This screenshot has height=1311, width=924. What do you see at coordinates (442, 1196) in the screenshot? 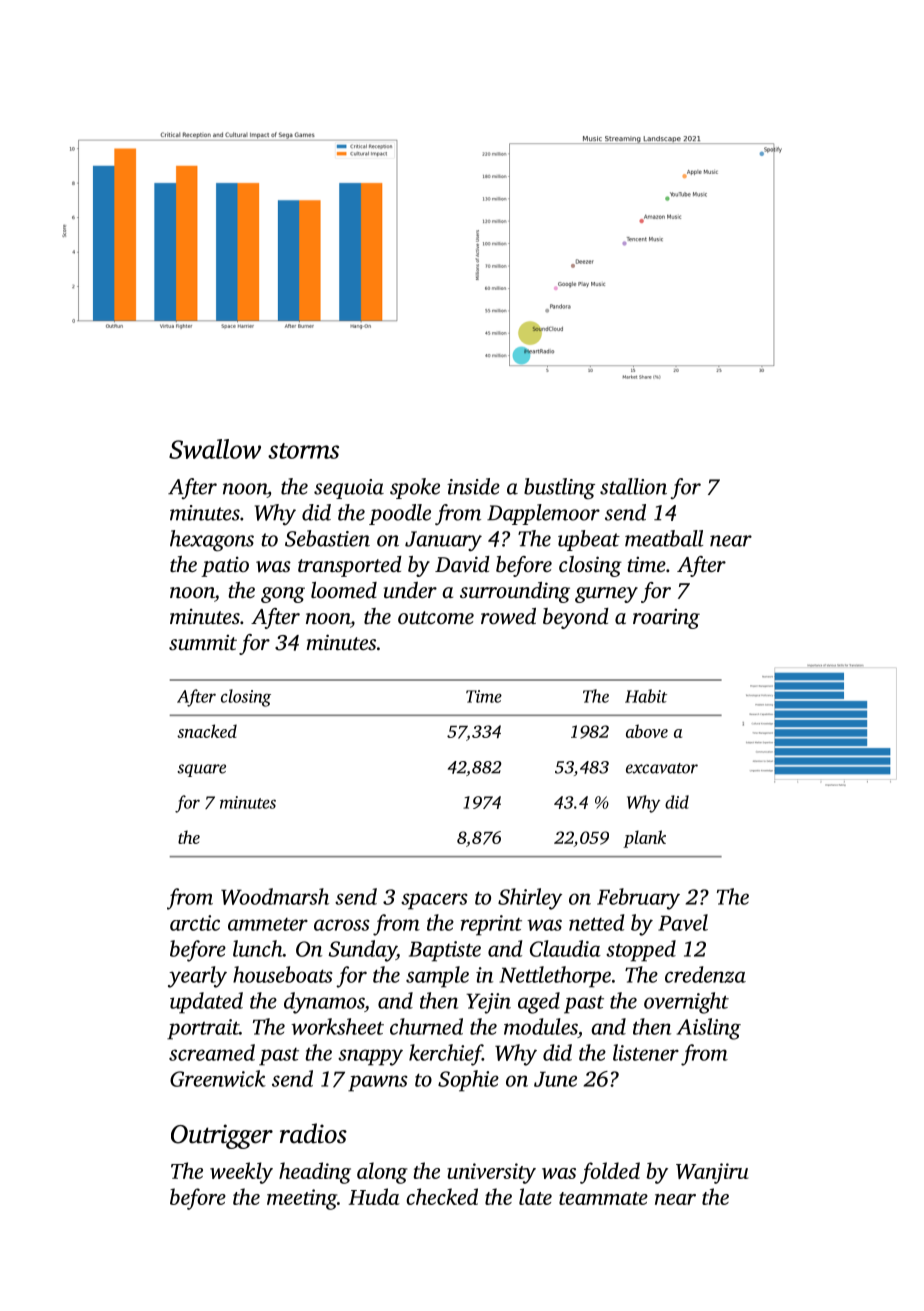
I see `checked` at bounding box center [442, 1196].
